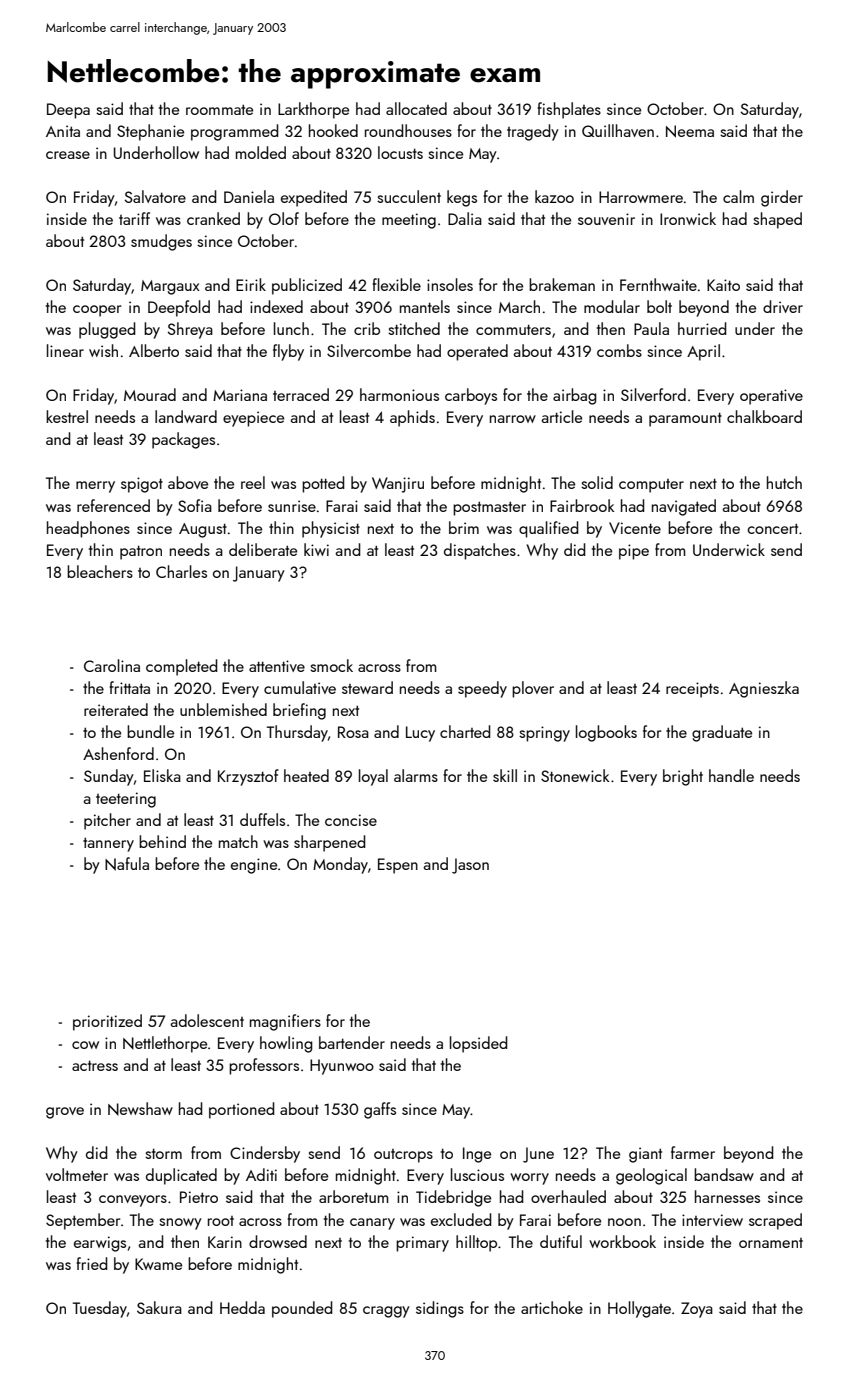 The height and width of the screenshot is (1400, 849). I want to click on roundhouses, so click(408, 130).
